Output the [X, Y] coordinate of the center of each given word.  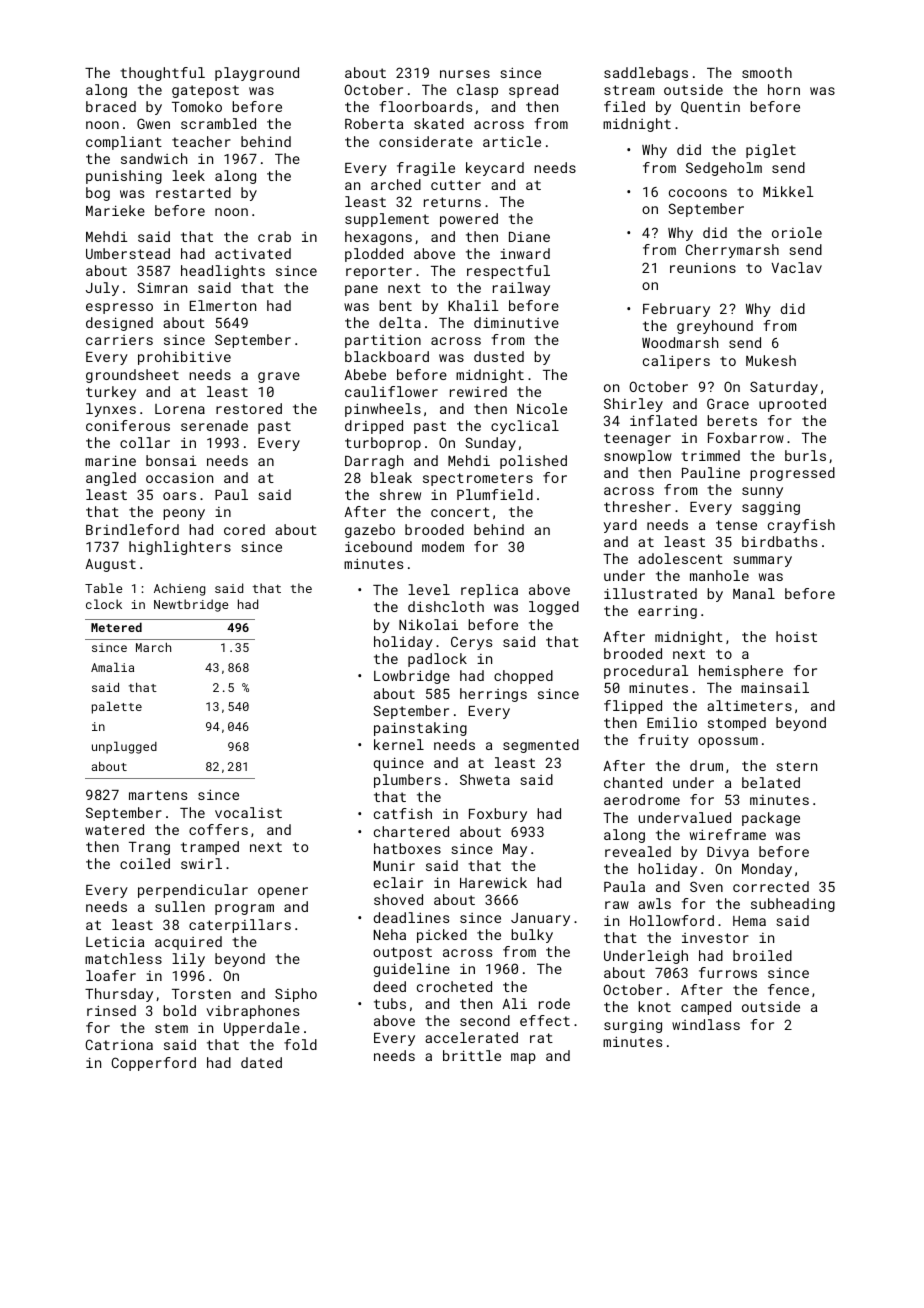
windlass [706, 1024]
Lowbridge [412, 677]
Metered [116, 627]
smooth [767, 72]
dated [261, 1062]
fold [300, 1044]
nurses [465, 74]
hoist [796, 636]
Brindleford [132, 529]
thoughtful [162, 74]
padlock [437, 660]
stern [796, 766]
